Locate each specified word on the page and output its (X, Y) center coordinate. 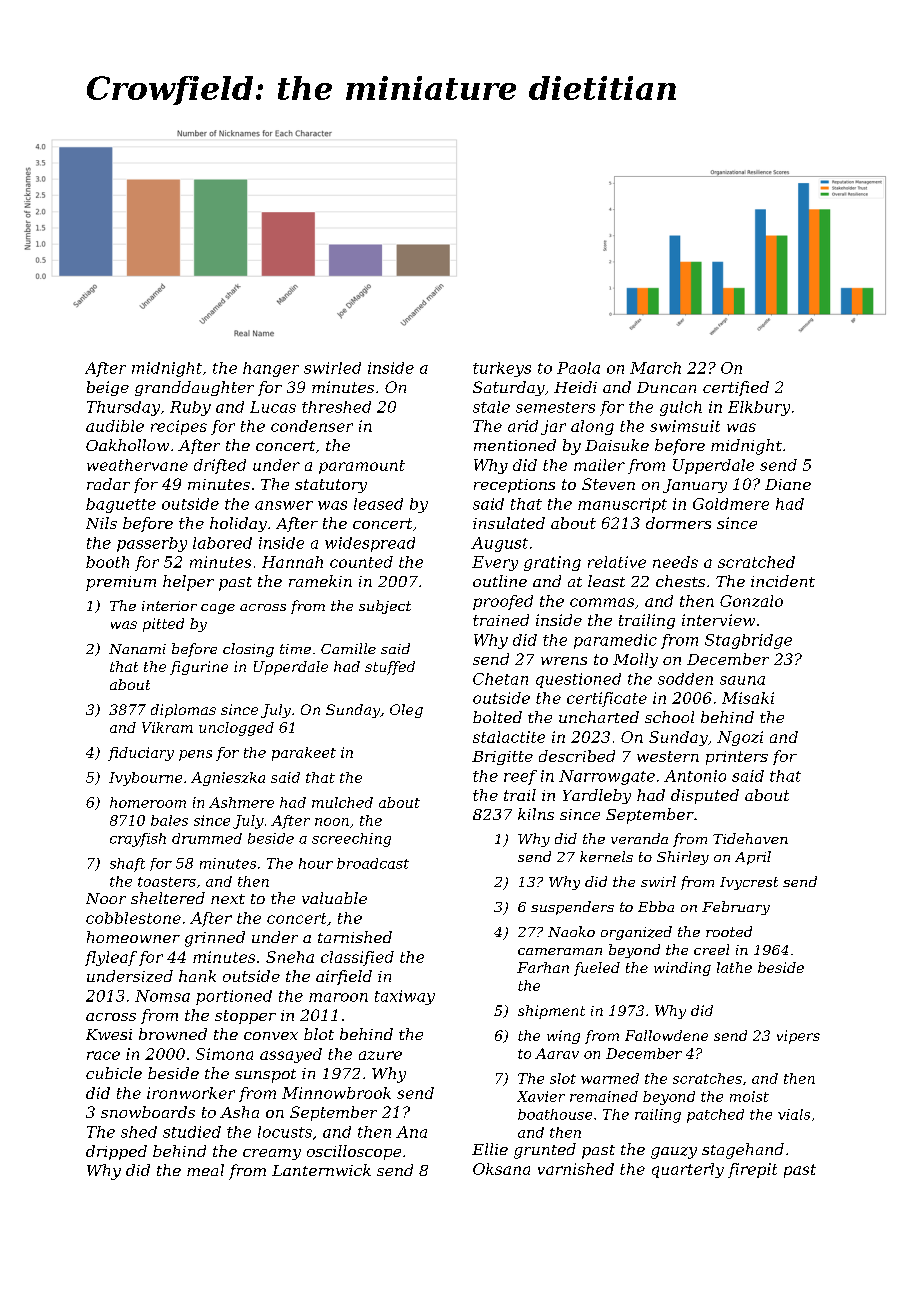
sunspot (265, 1076)
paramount (362, 467)
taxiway (405, 997)
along (592, 427)
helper (188, 583)
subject (385, 607)
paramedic (615, 641)
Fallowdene (666, 1035)
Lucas (273, 407)
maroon (338, 997)
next (228, 899)
